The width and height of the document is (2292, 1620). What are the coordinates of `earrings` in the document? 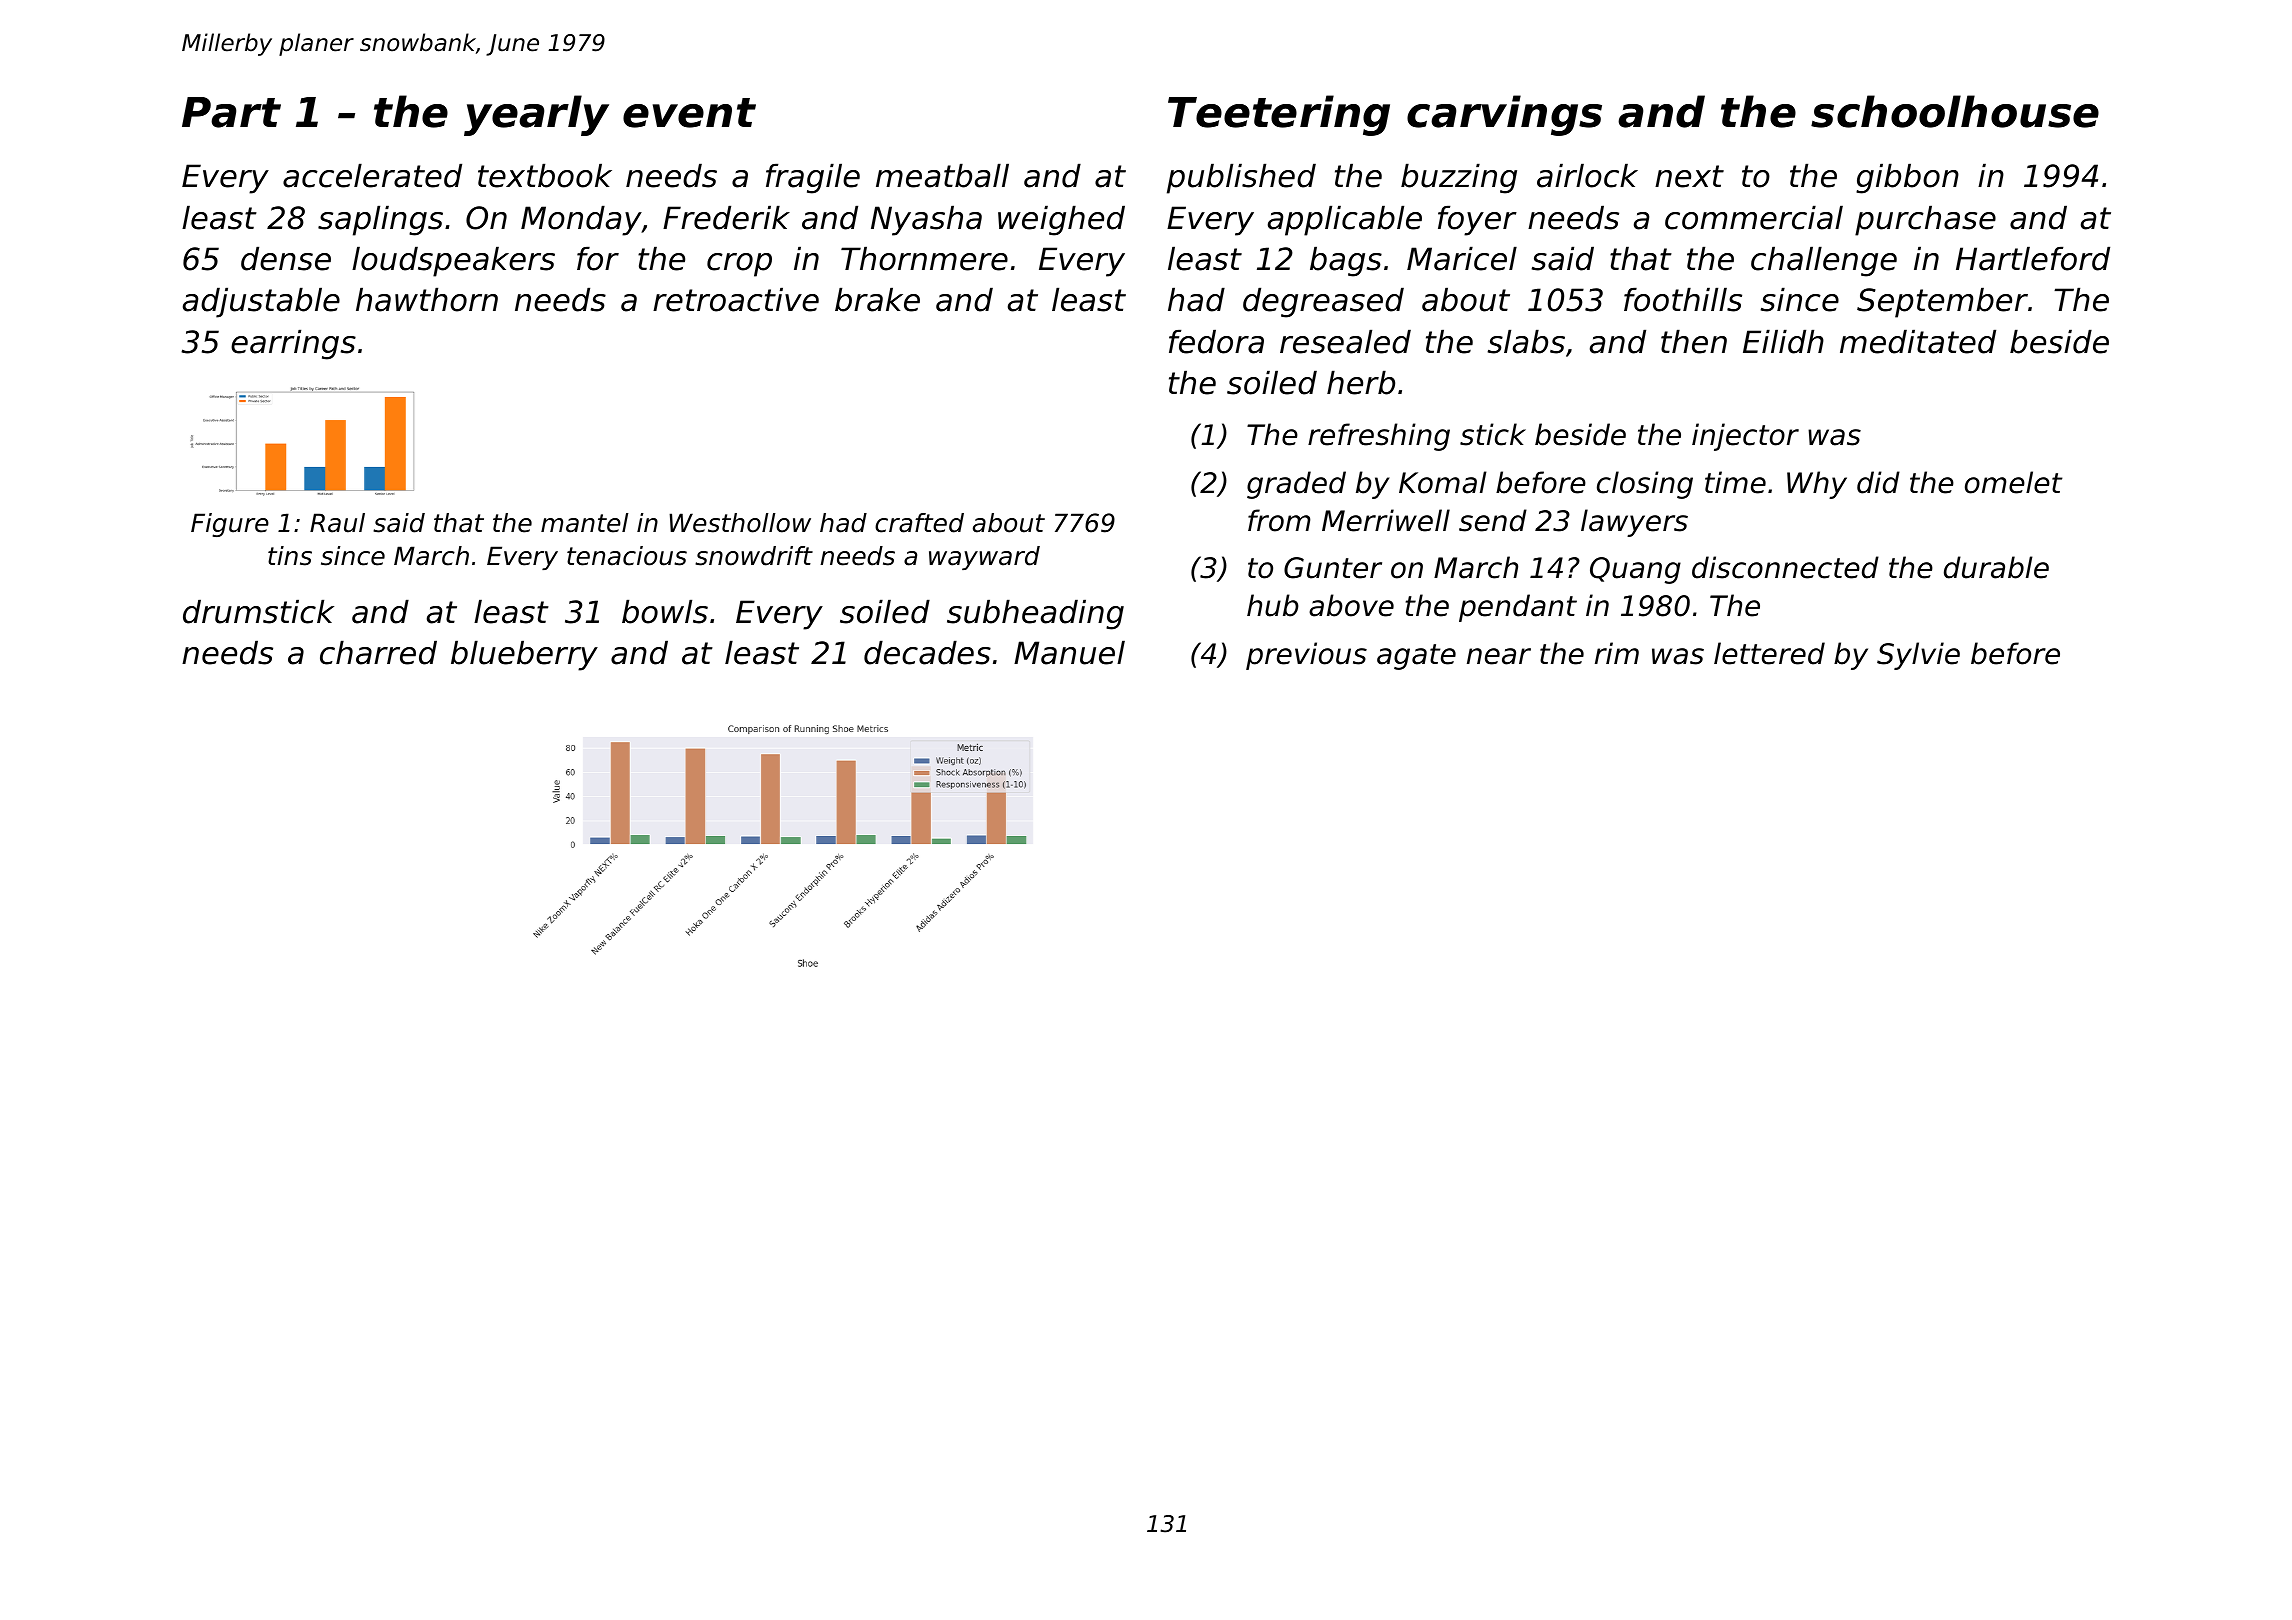 It's located at (293, 344).
